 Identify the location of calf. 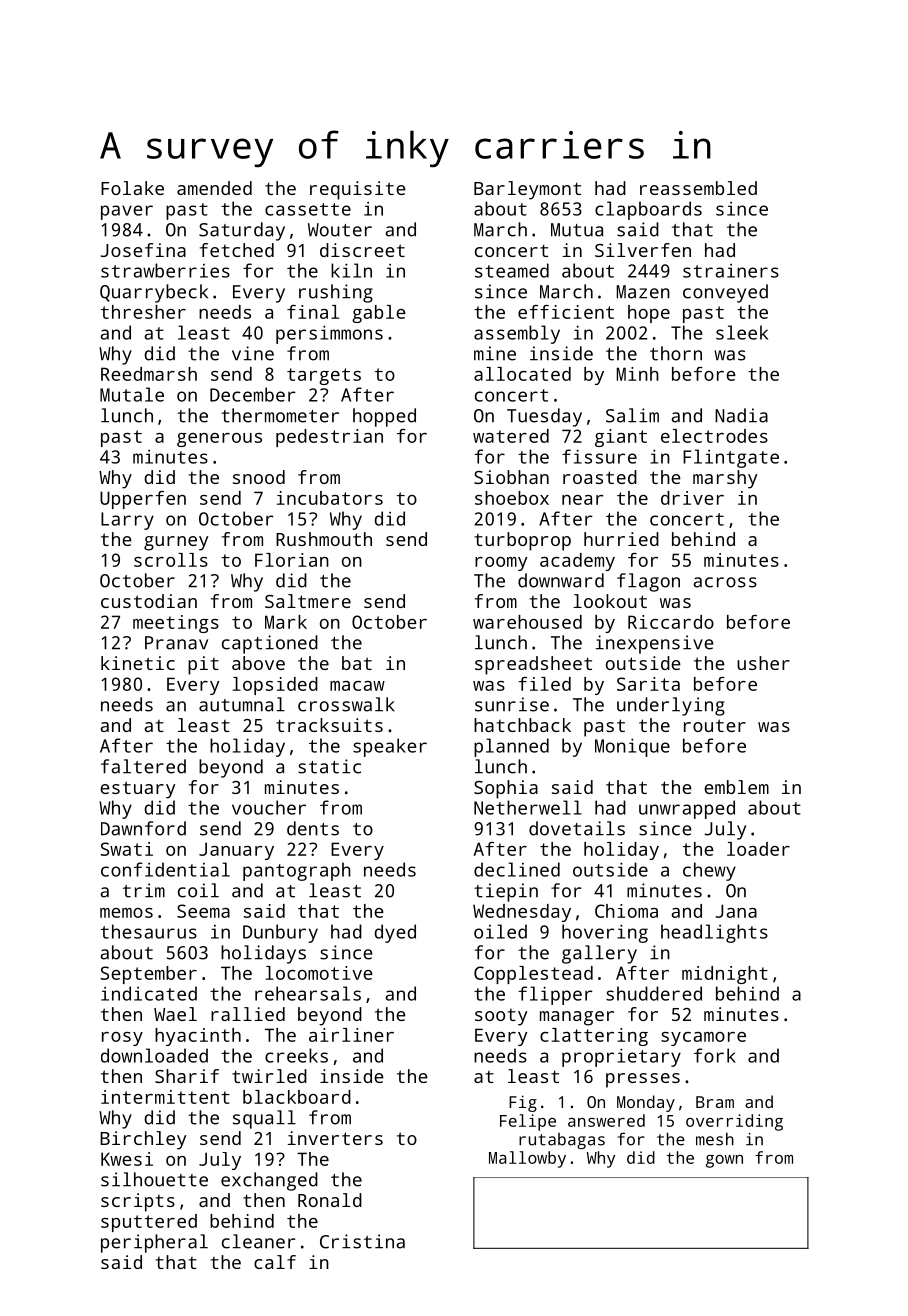
(275, 1262).
